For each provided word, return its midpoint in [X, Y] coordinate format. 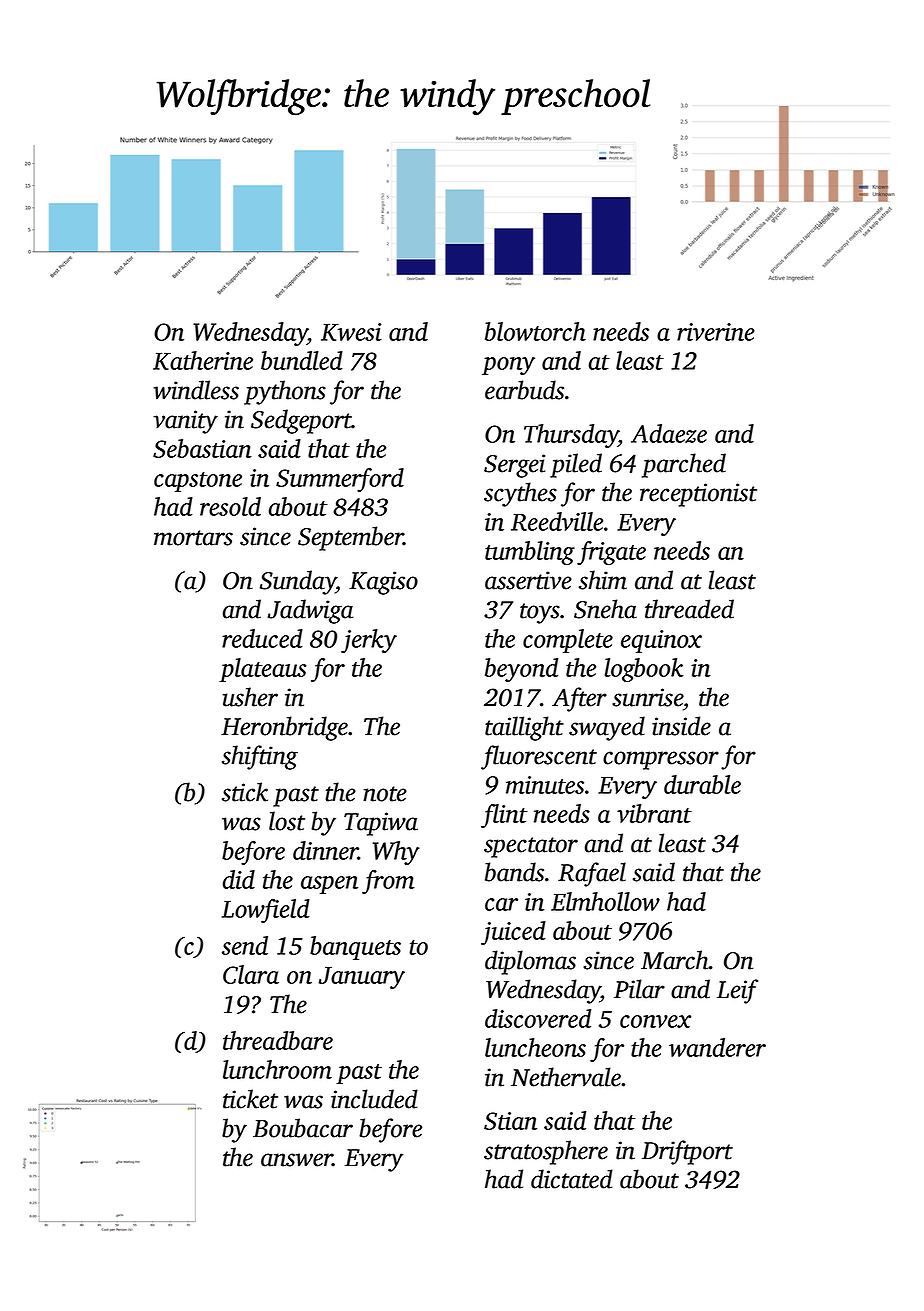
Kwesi [351, 332]
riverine [716, 332]
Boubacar [303, 1128]
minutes [545, 785]
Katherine [203, 360]
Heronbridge [284, 728]
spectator [531, 847]
